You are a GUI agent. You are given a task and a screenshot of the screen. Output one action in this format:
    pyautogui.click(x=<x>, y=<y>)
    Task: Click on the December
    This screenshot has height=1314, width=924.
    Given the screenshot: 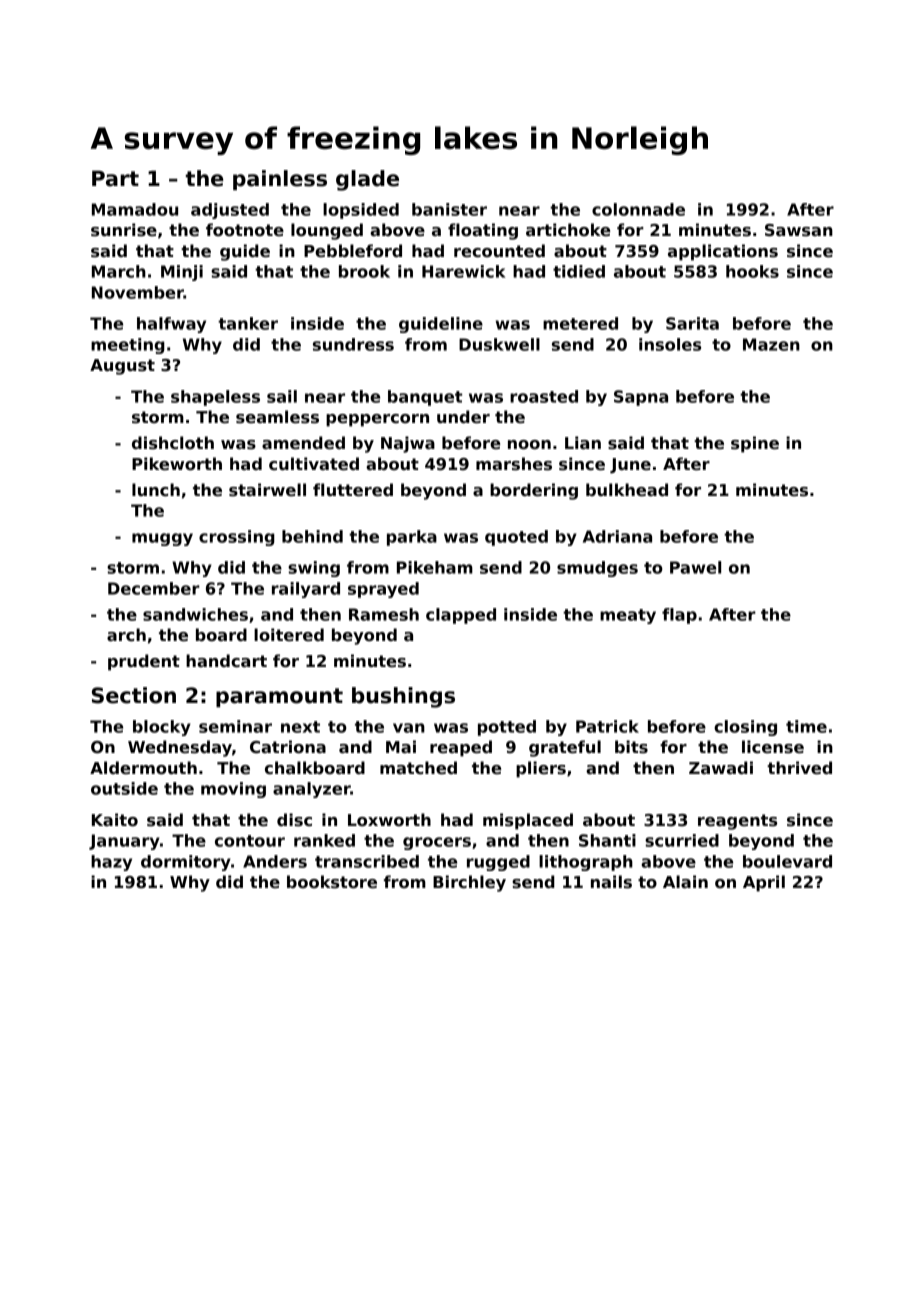 What is the action you would take?
    pyautogui.click(x=154, y=588)
